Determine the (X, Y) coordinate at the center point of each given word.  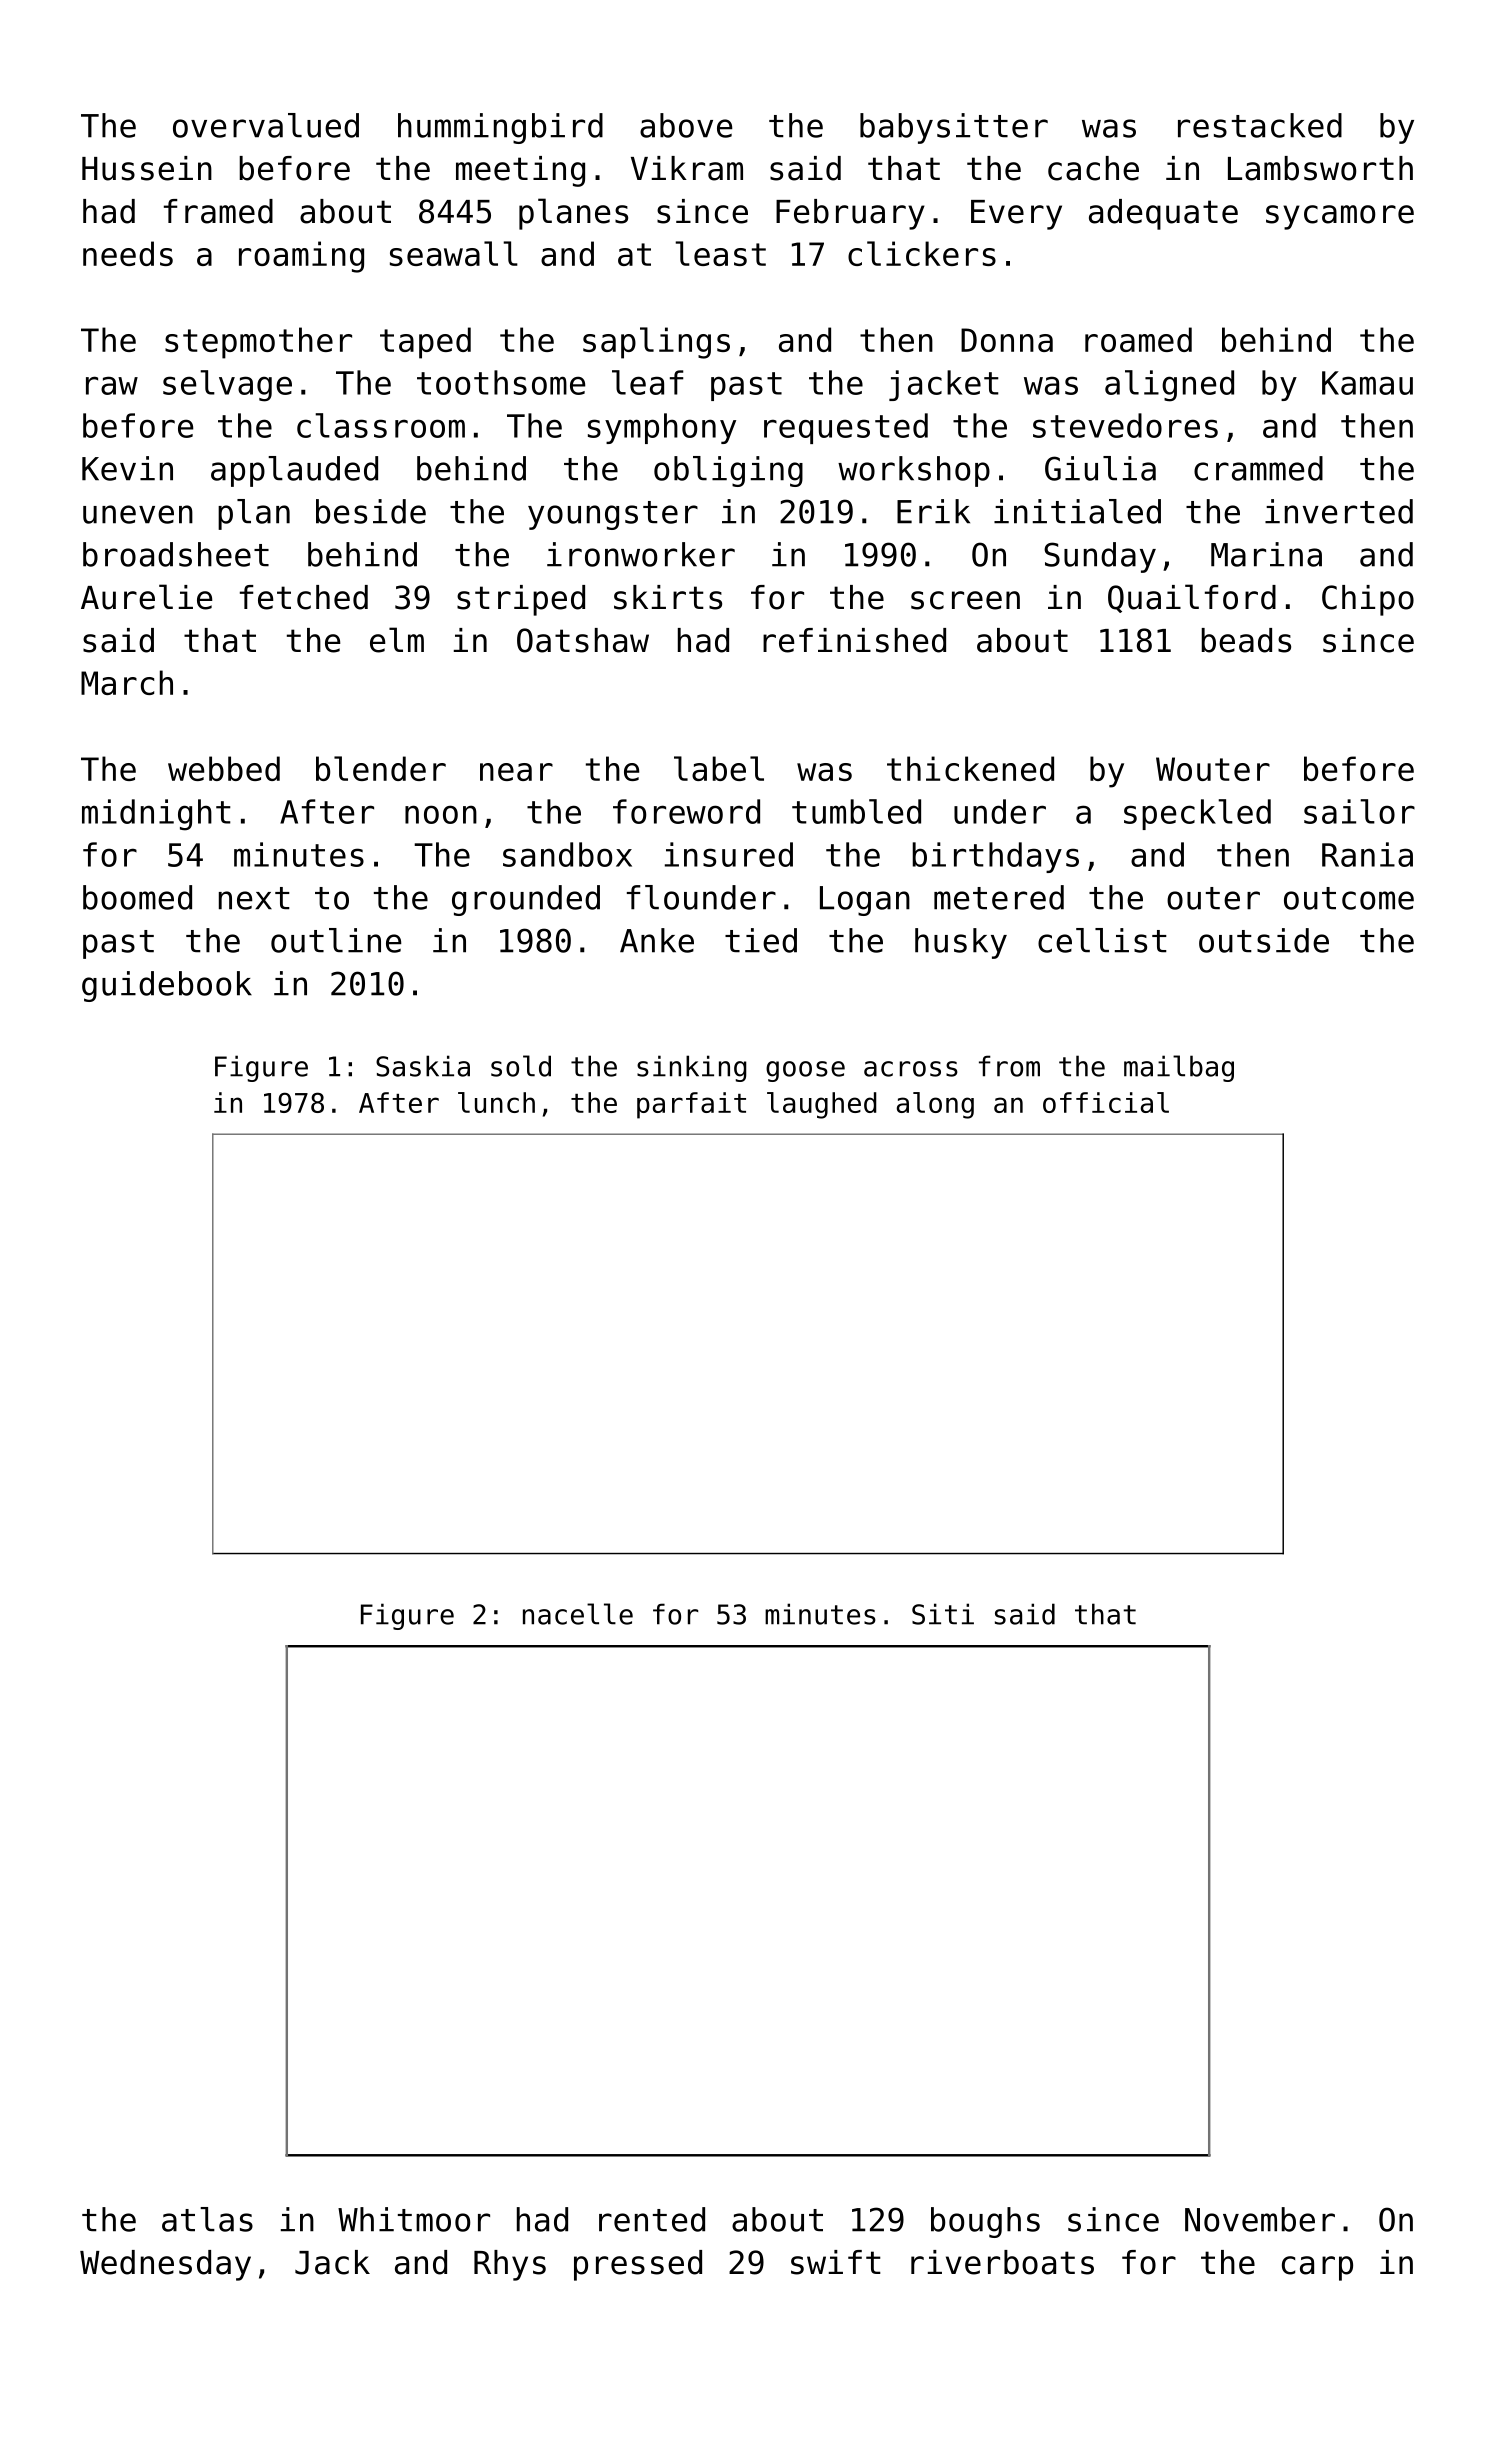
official (1106, 1102)
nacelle (578, 1614)
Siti (943, 1614)
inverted (1339, 511)
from (1009, 1066)
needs (128, 253)
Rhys (510, 2265)
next (254, 898)
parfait (691, 1105)
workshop (914, 471)
